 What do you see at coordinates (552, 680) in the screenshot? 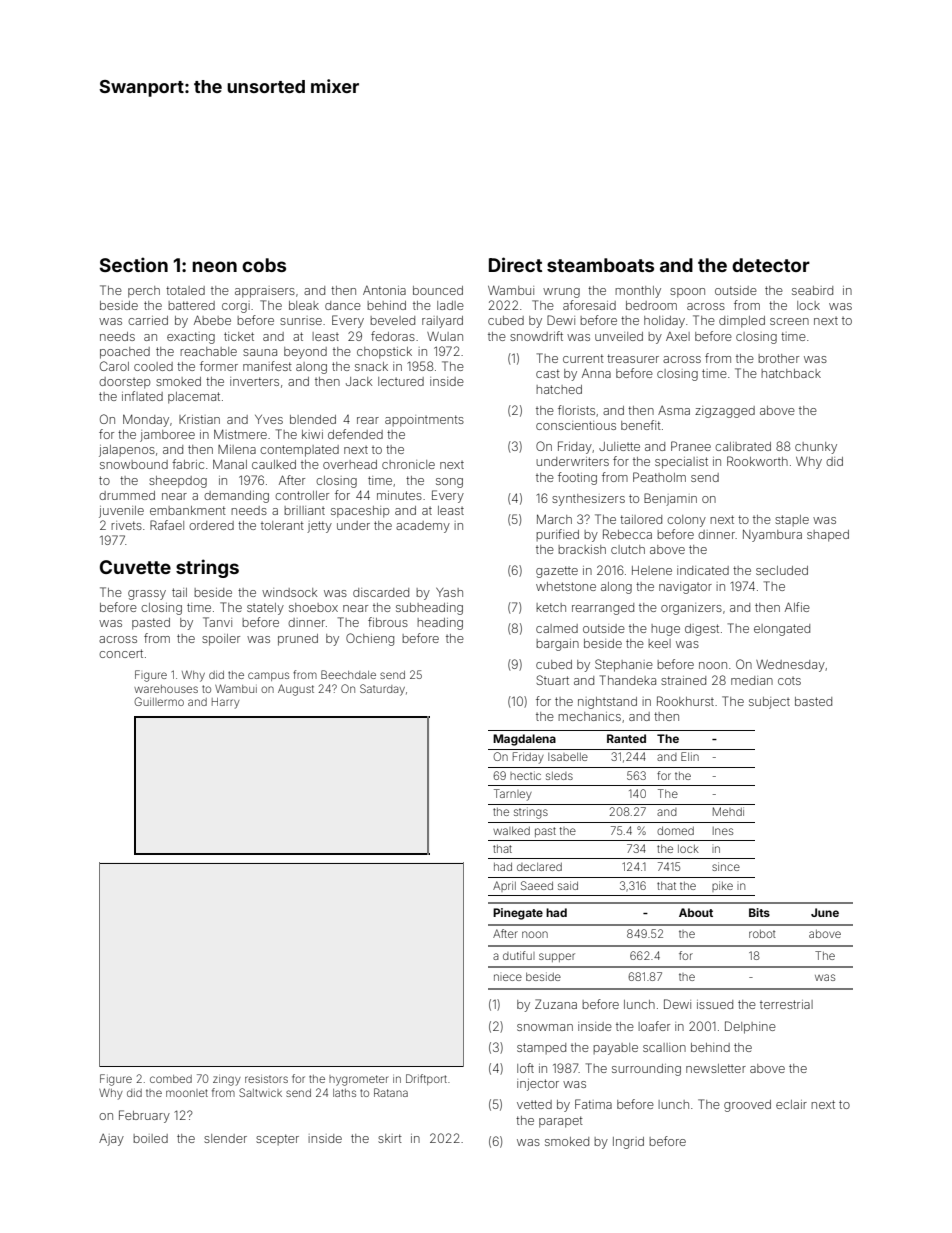
I see `Stuart` at bounding box center [552, 680].
